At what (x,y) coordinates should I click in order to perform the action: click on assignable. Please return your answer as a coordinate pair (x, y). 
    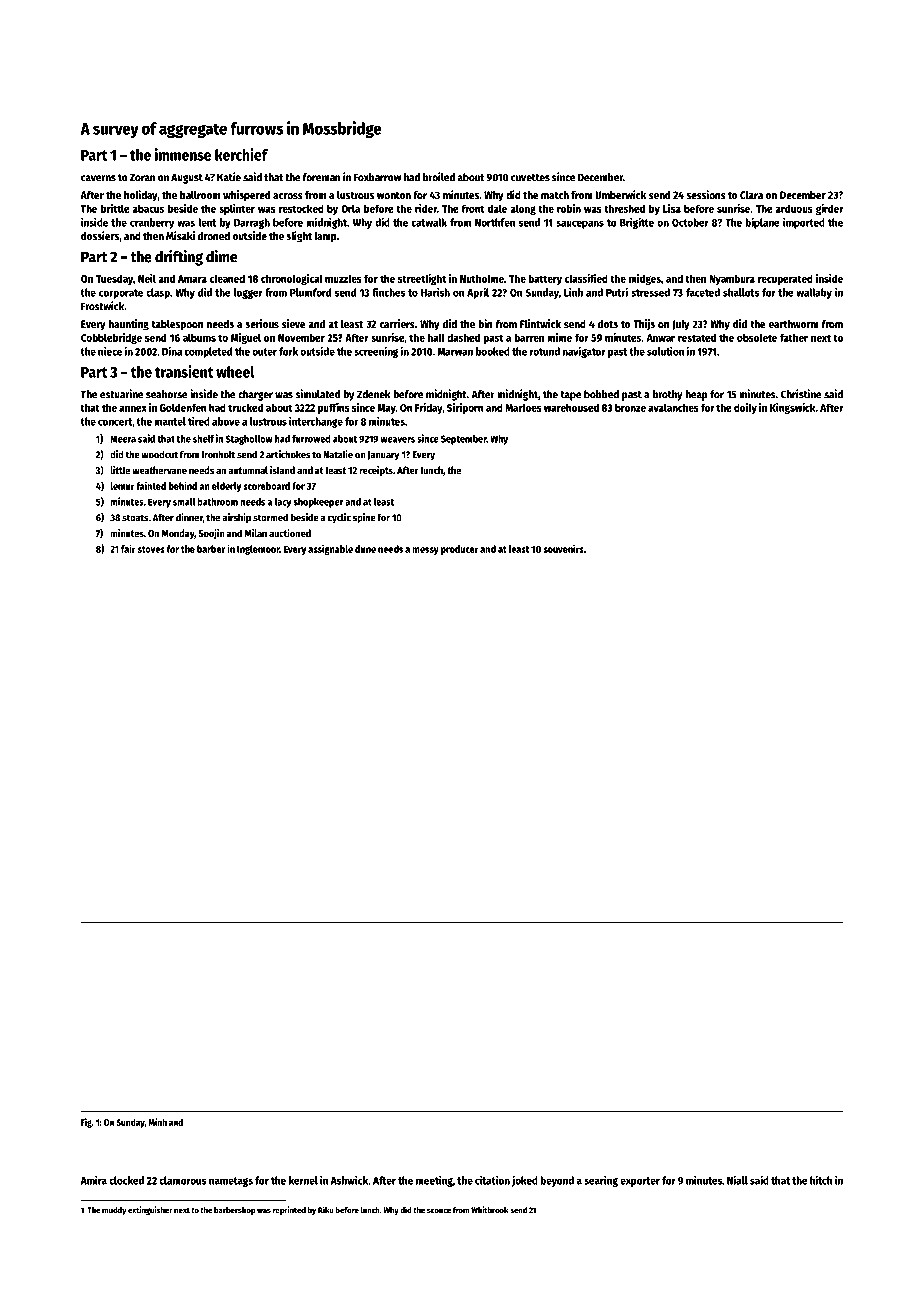
    Looking at the image, I should click on (330, 549).
